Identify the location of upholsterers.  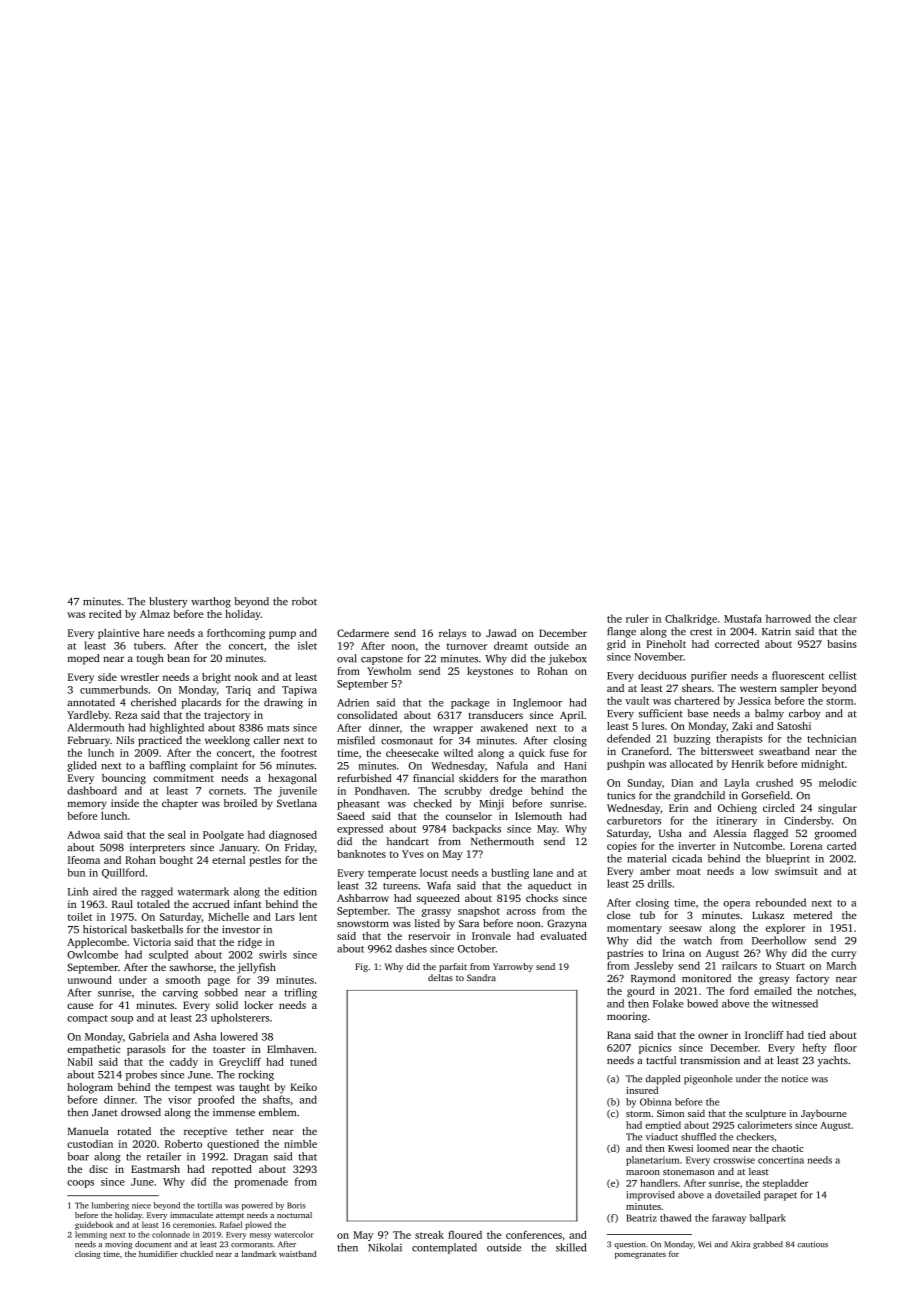
(240, 1018).
